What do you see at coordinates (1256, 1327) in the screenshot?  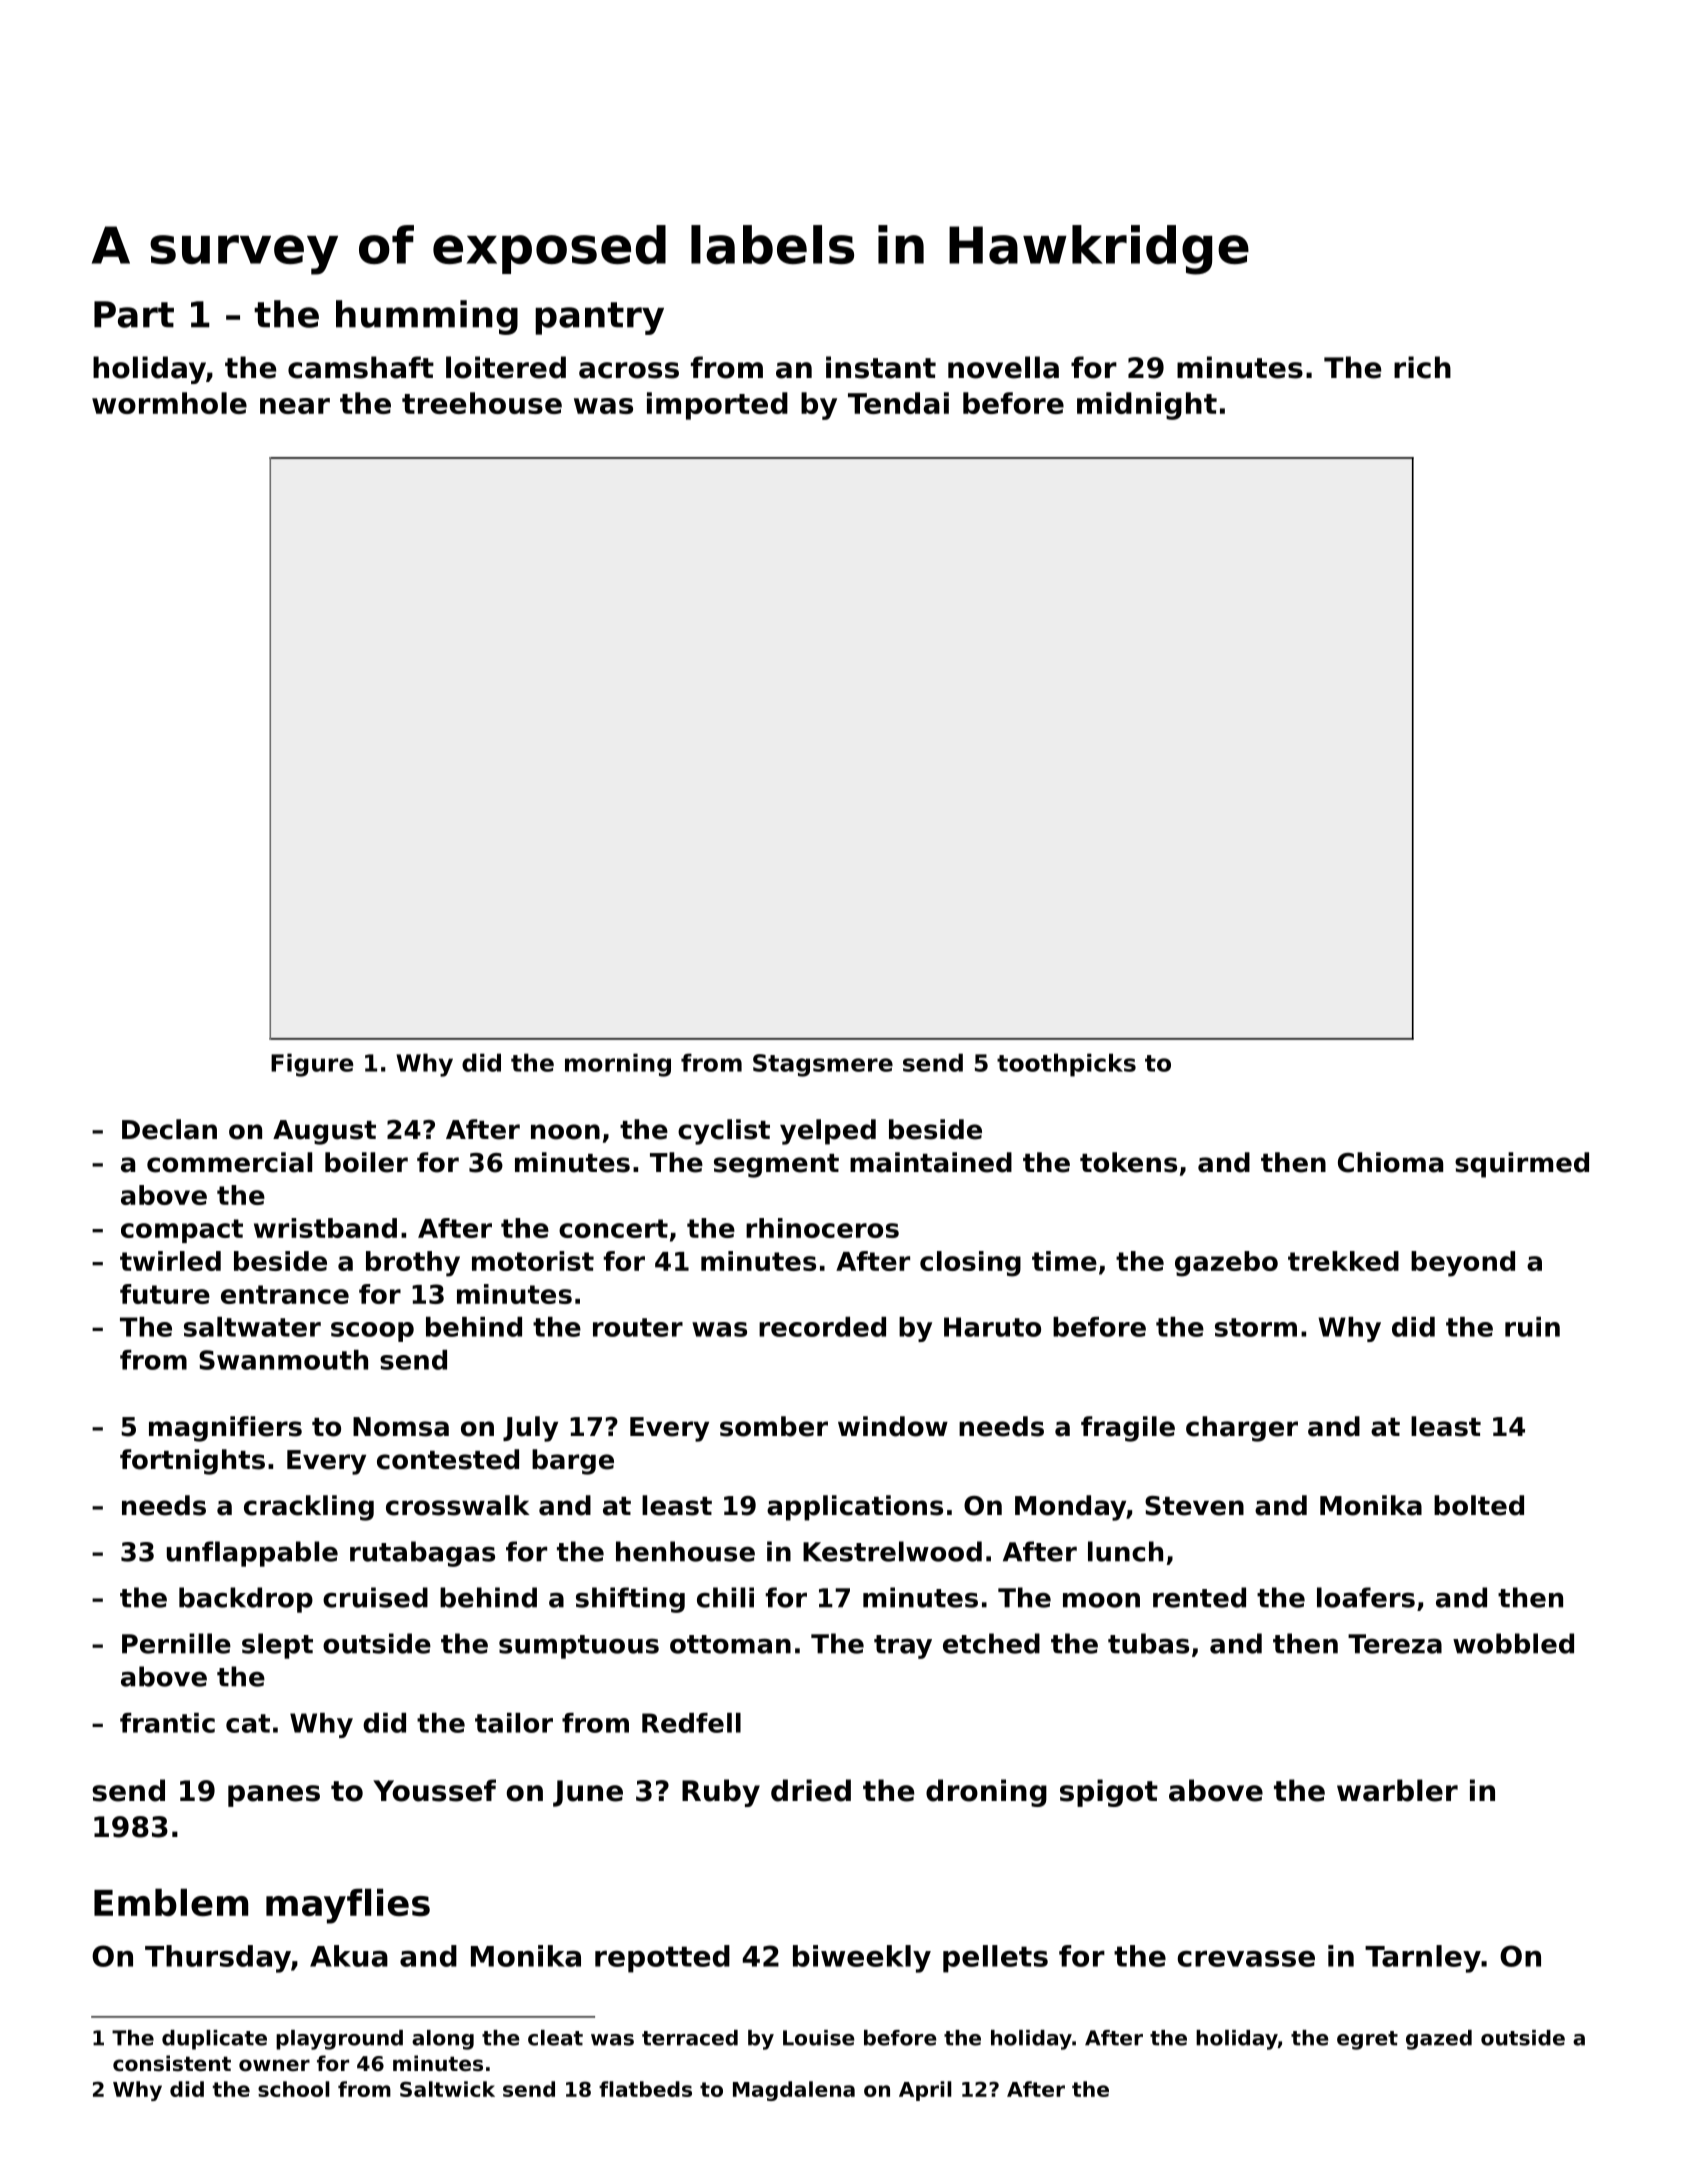 I see `storm` at bounding box center [1256, 1327].
